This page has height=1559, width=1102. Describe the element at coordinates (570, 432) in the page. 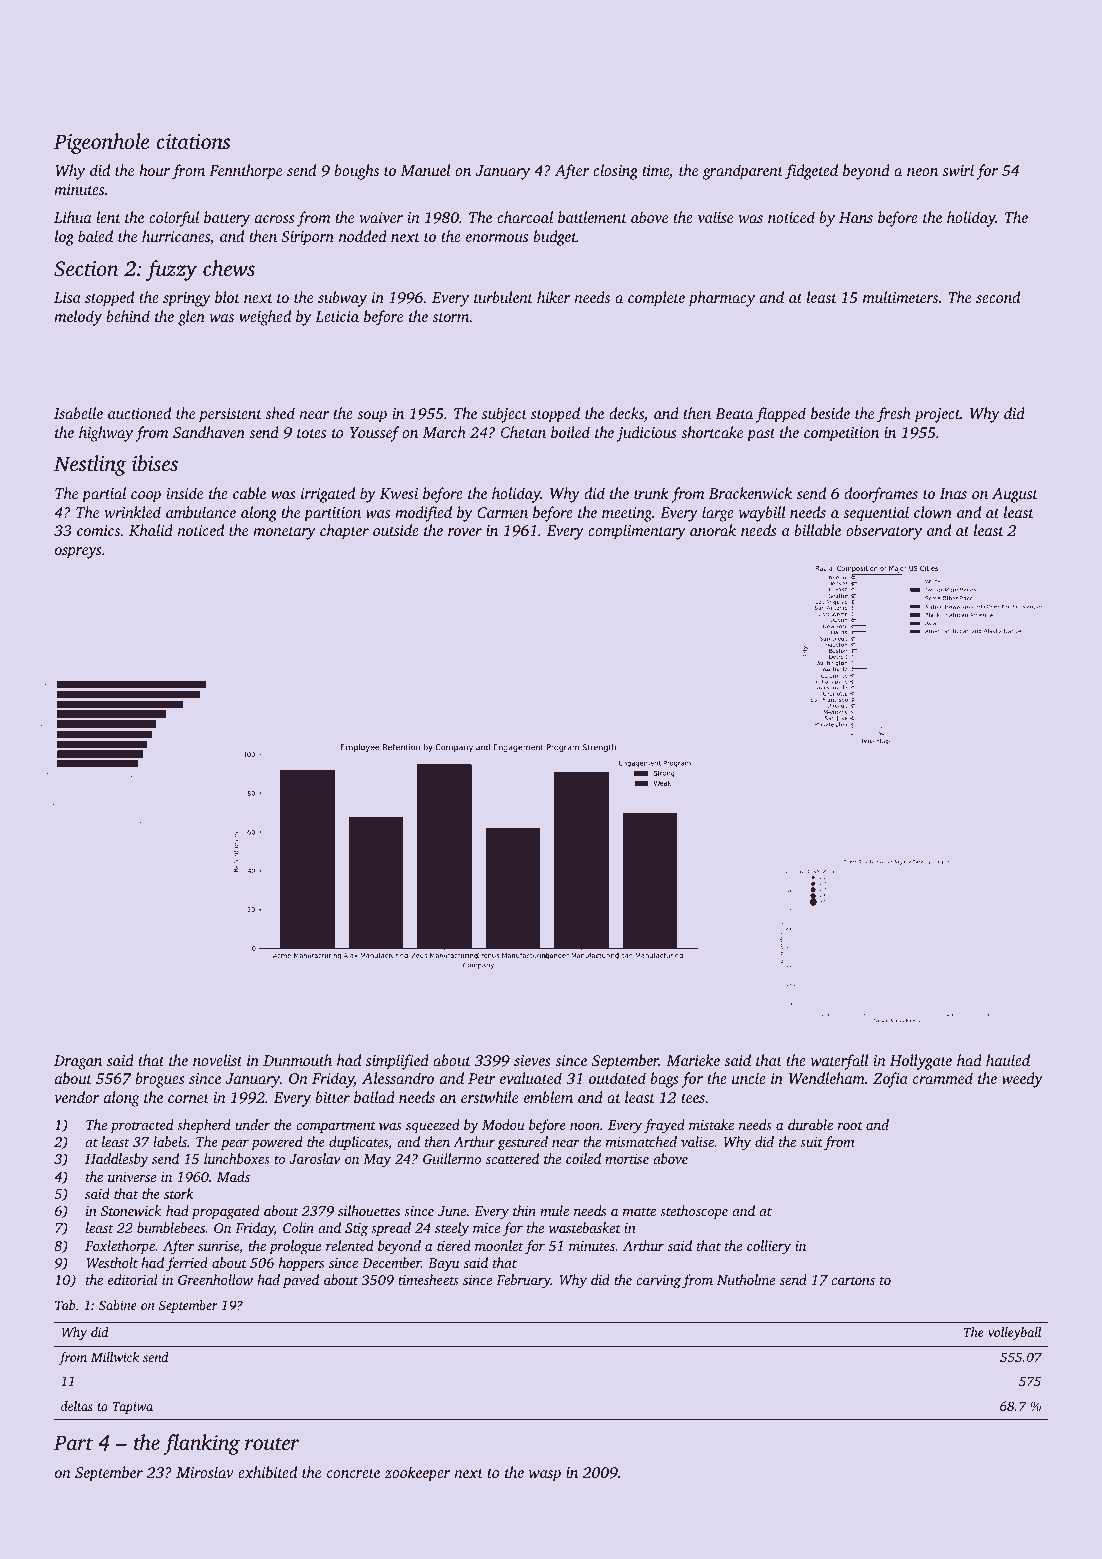

I see `boiled` at that location.
